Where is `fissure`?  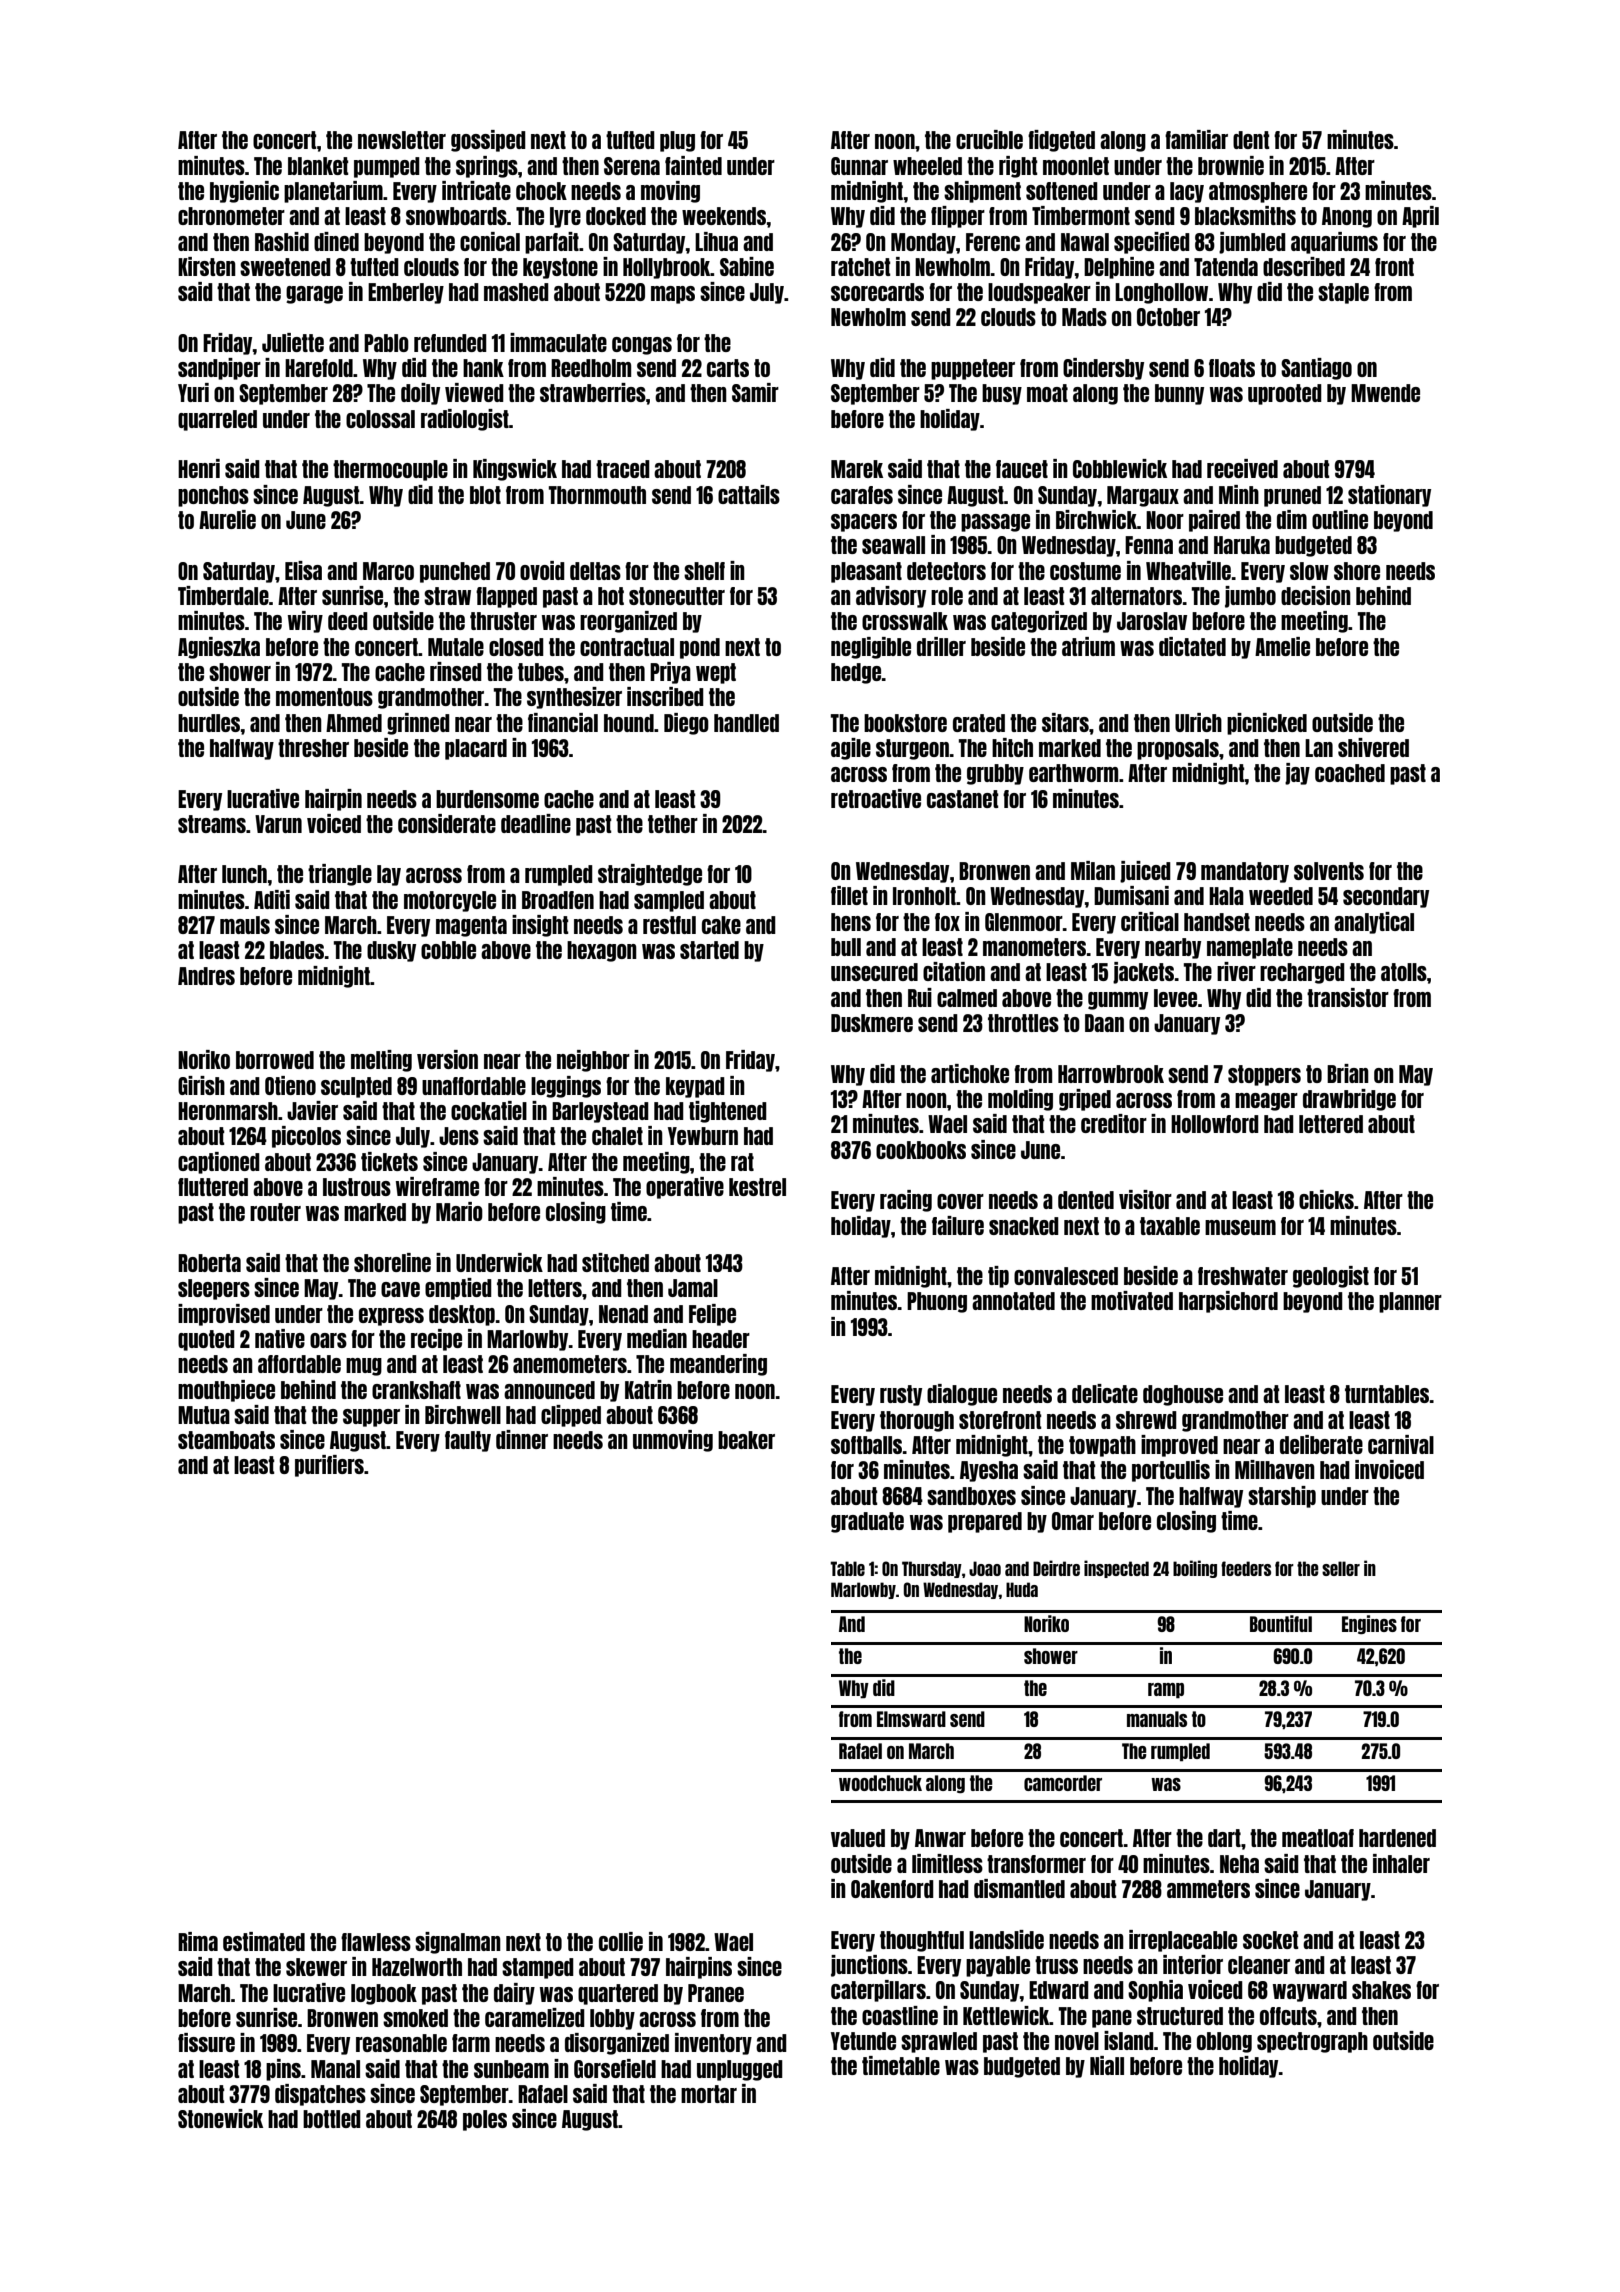
fissure is located at coordinates (206, 2042).
